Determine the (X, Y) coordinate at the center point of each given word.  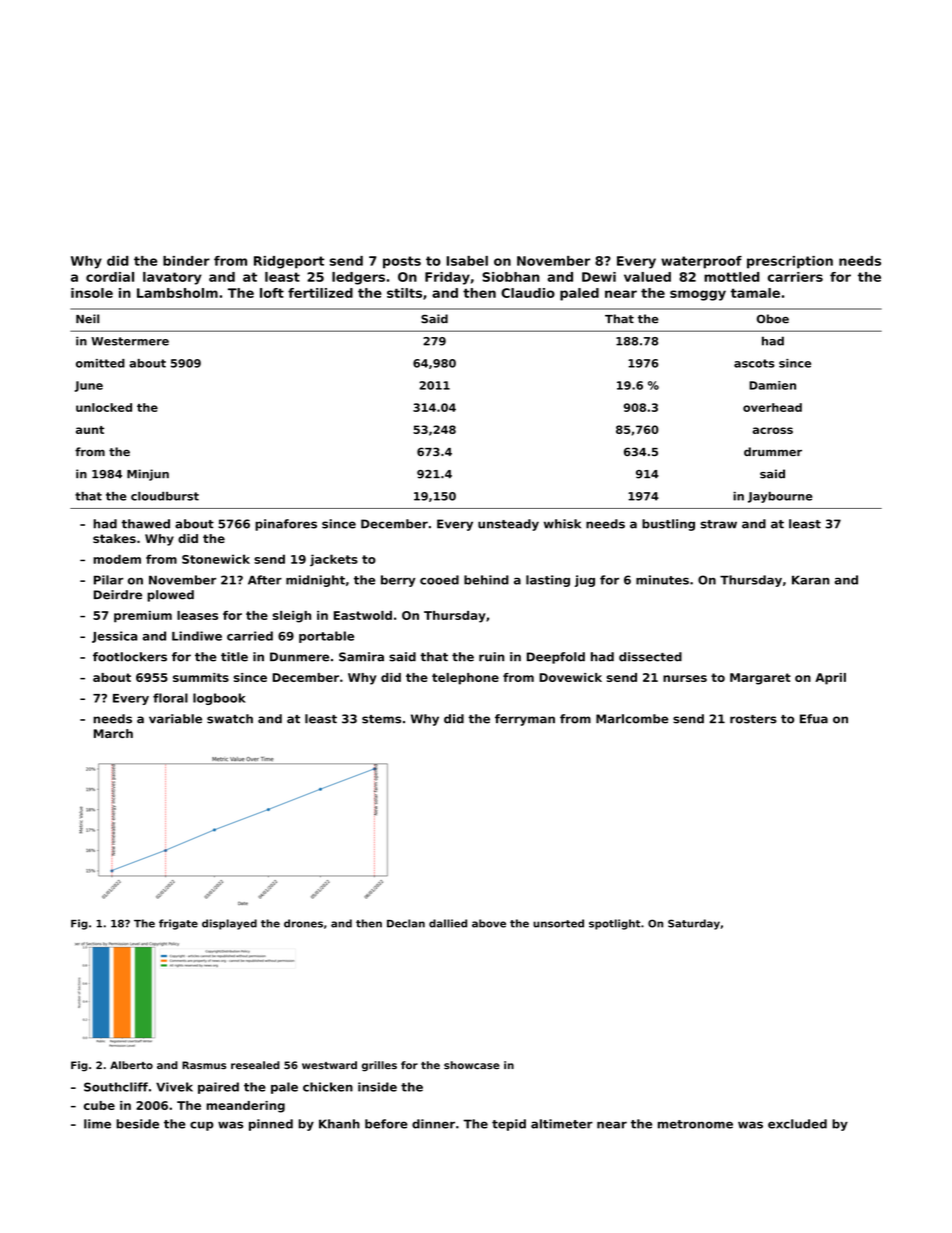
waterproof (701, 262)
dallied (448, 923)
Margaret (760, 679)
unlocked (104, 407)
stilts (404, 293)
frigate (178, 924)
